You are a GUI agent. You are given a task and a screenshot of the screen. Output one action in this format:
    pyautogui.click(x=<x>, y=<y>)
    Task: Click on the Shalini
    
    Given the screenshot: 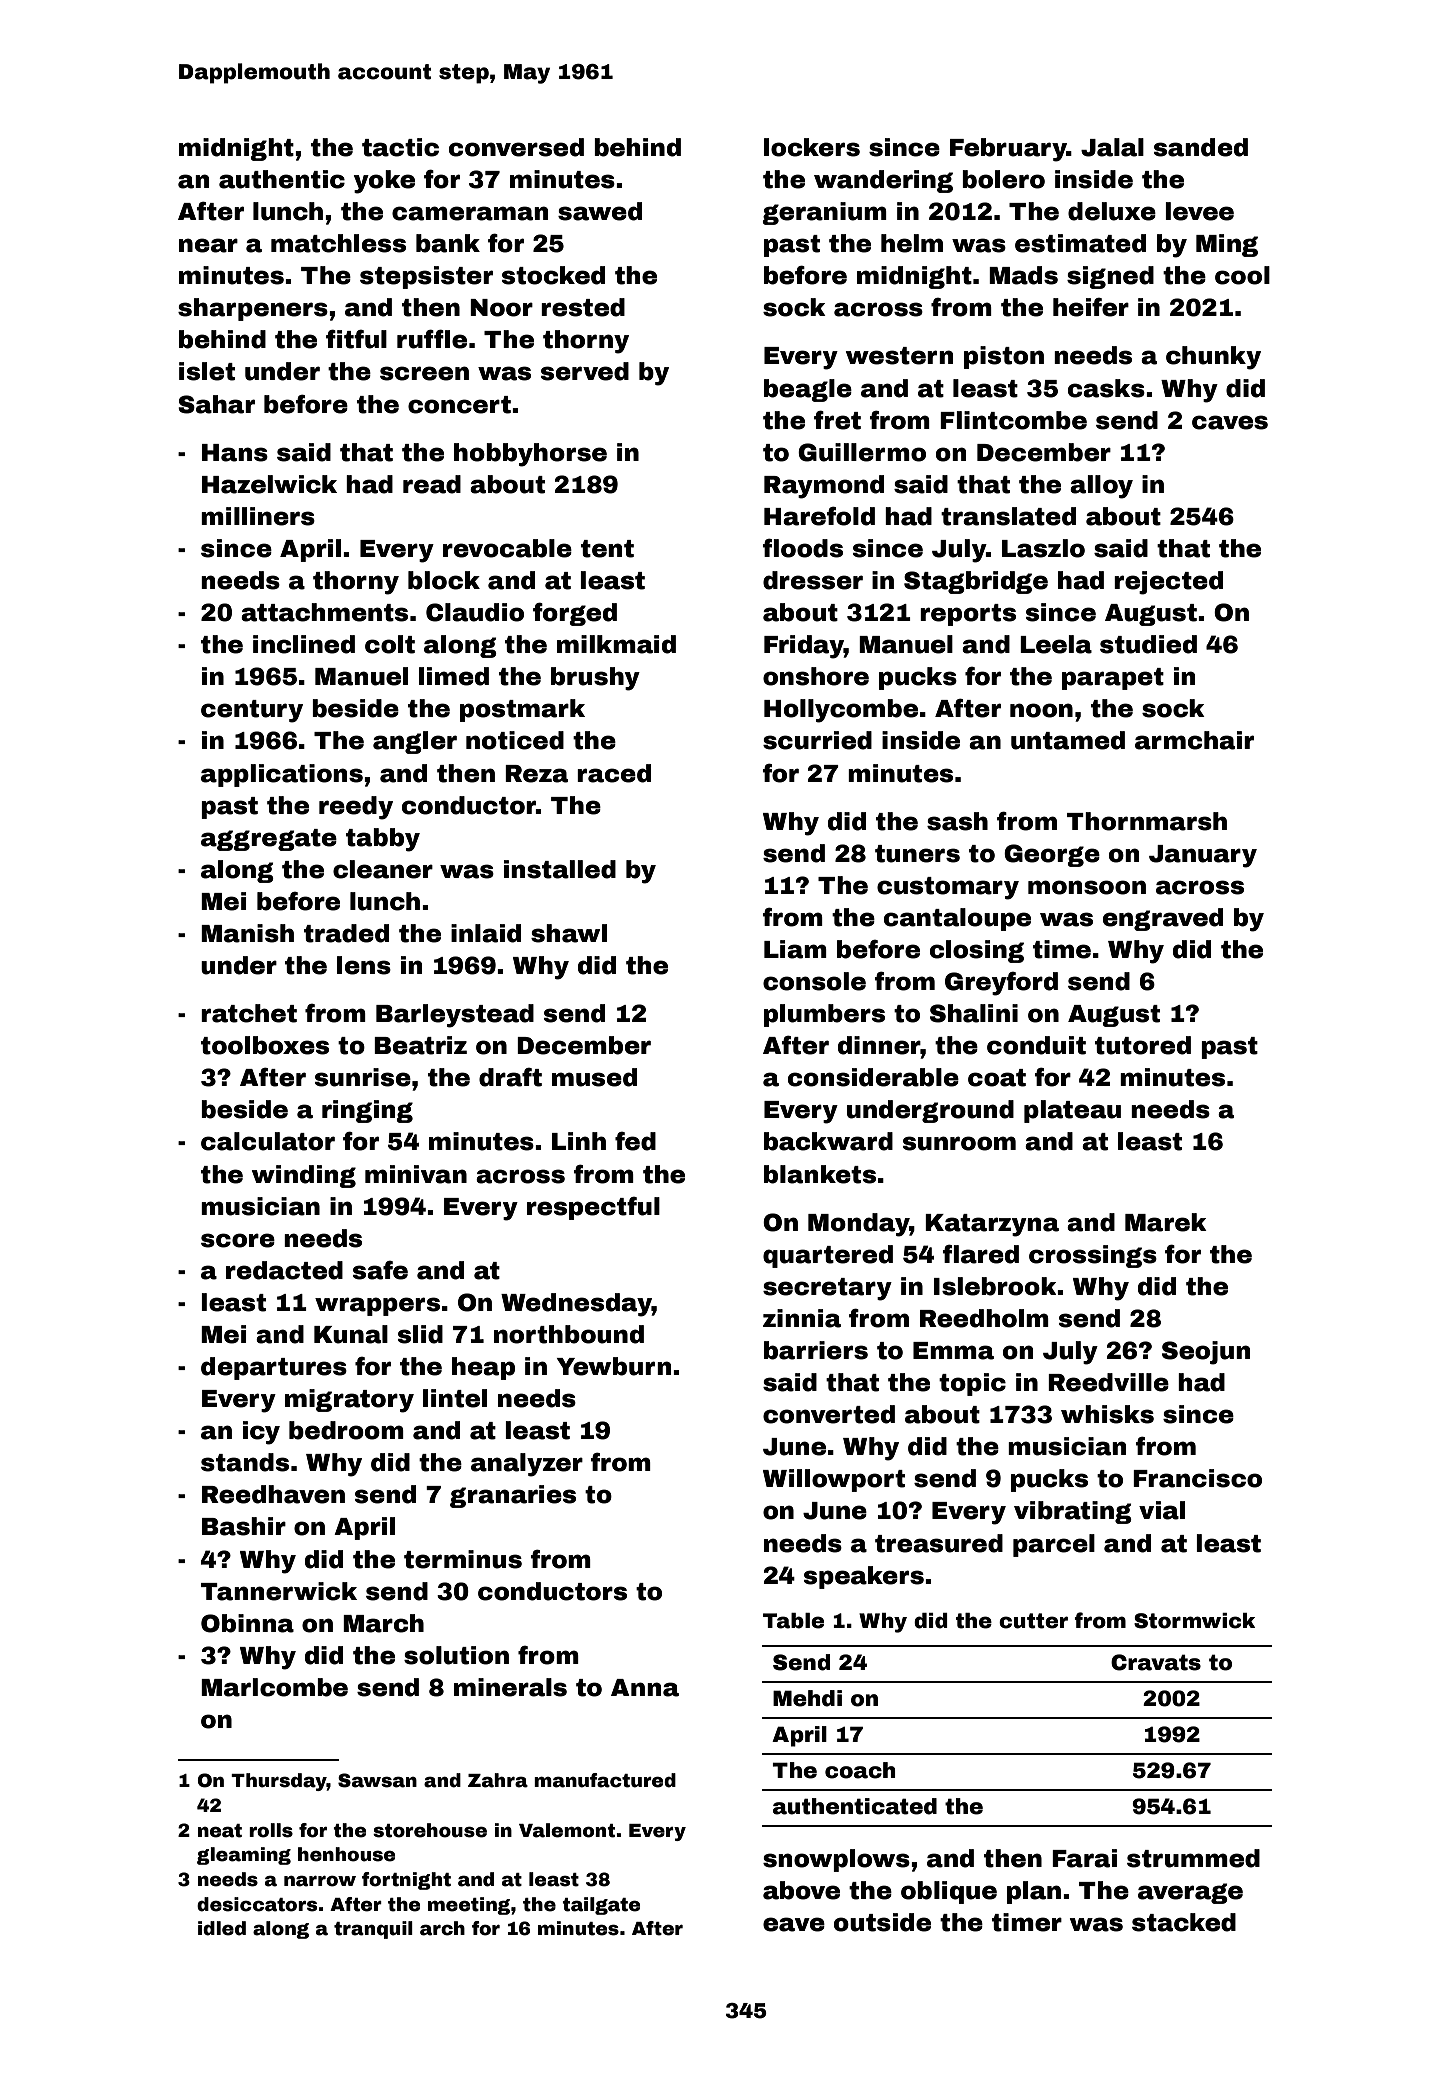 What is the action you would take?
    pyautogui.click(x=974, y=1013)
